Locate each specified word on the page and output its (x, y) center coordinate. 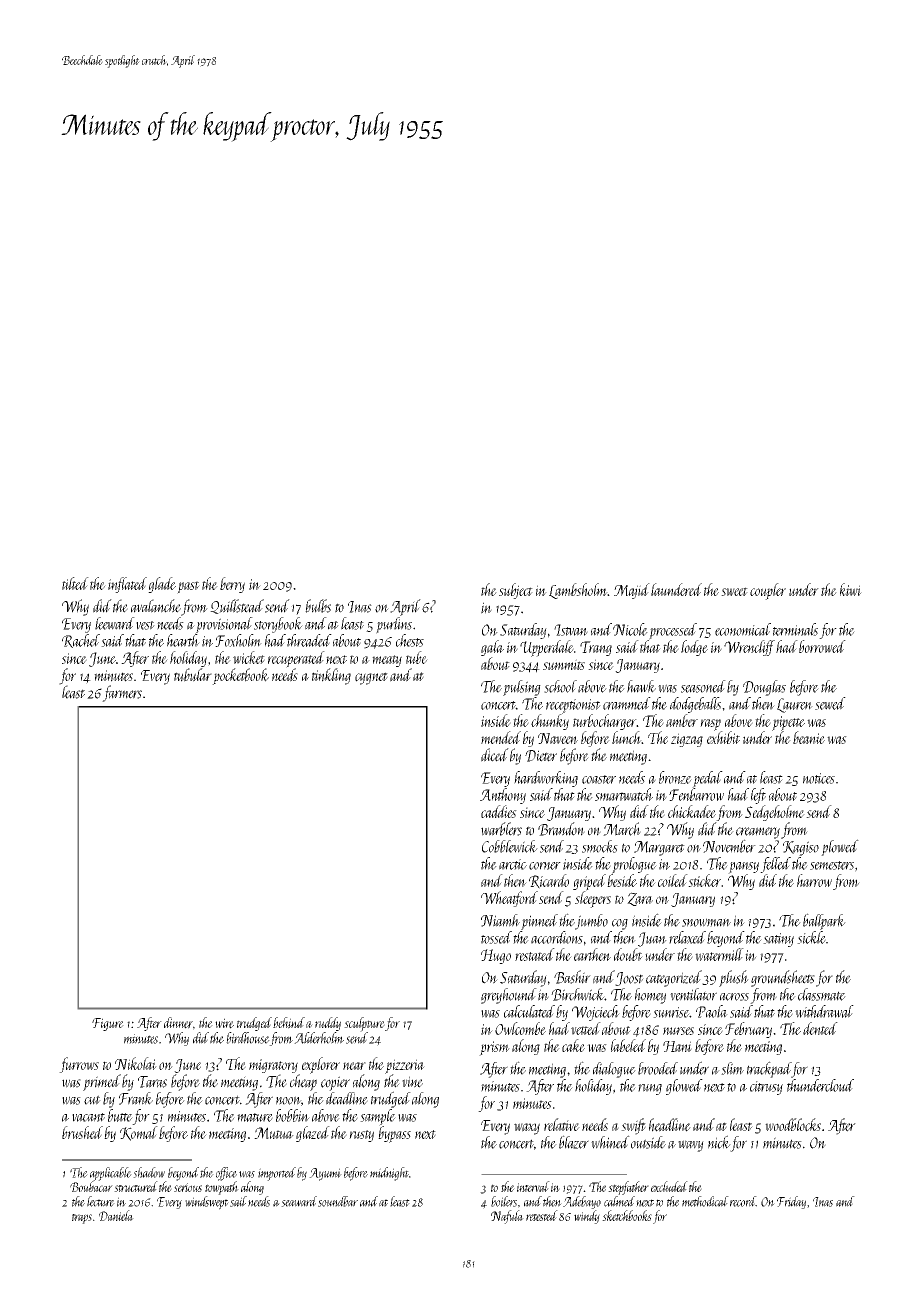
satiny (778, 940)
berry (232, 585)
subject (516, 591)
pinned (539, 922)
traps (82, 1219)
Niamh (500, 920)
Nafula (507, 1217)
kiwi (851, 589)
